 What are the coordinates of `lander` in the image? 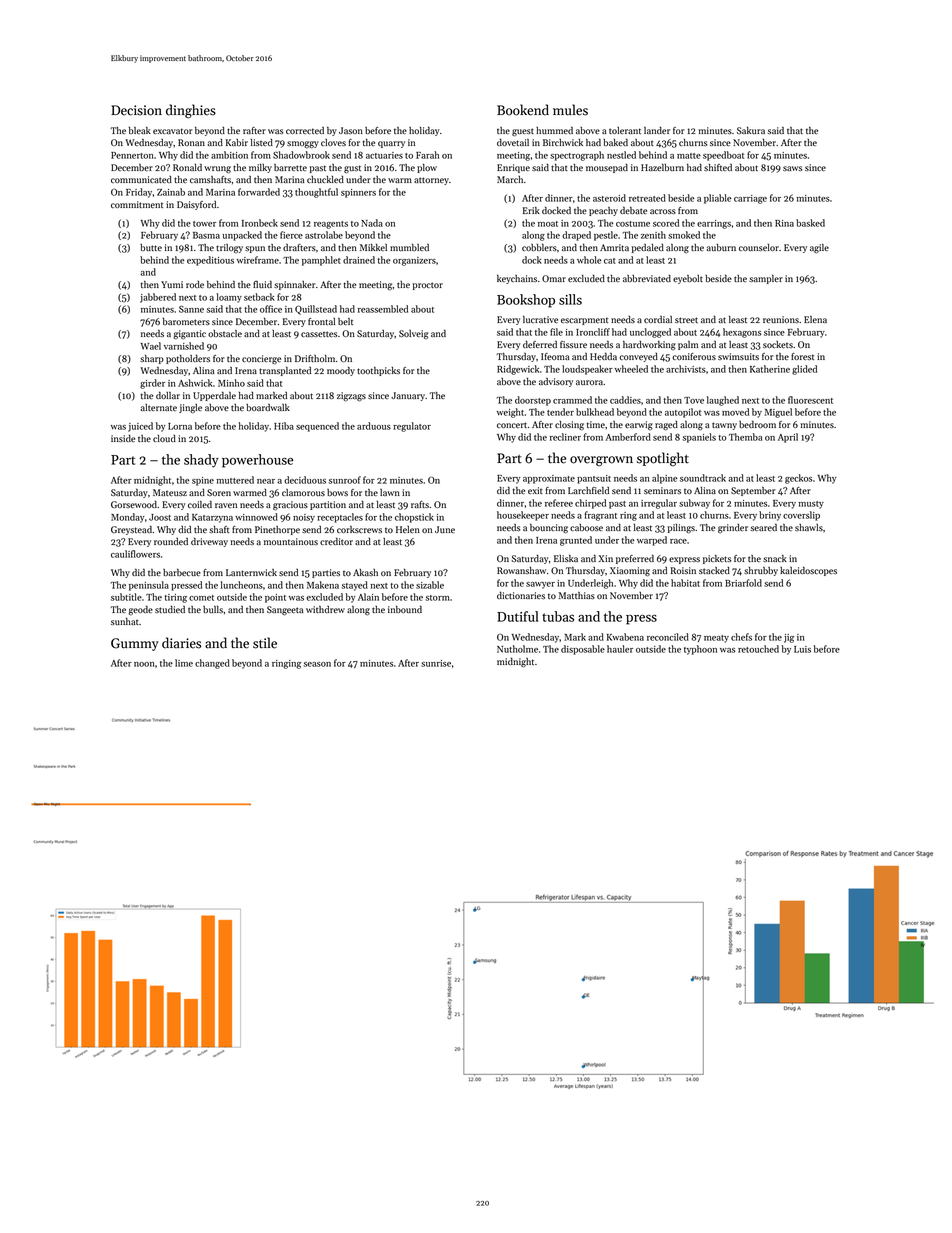 It's located at (657, 130).
